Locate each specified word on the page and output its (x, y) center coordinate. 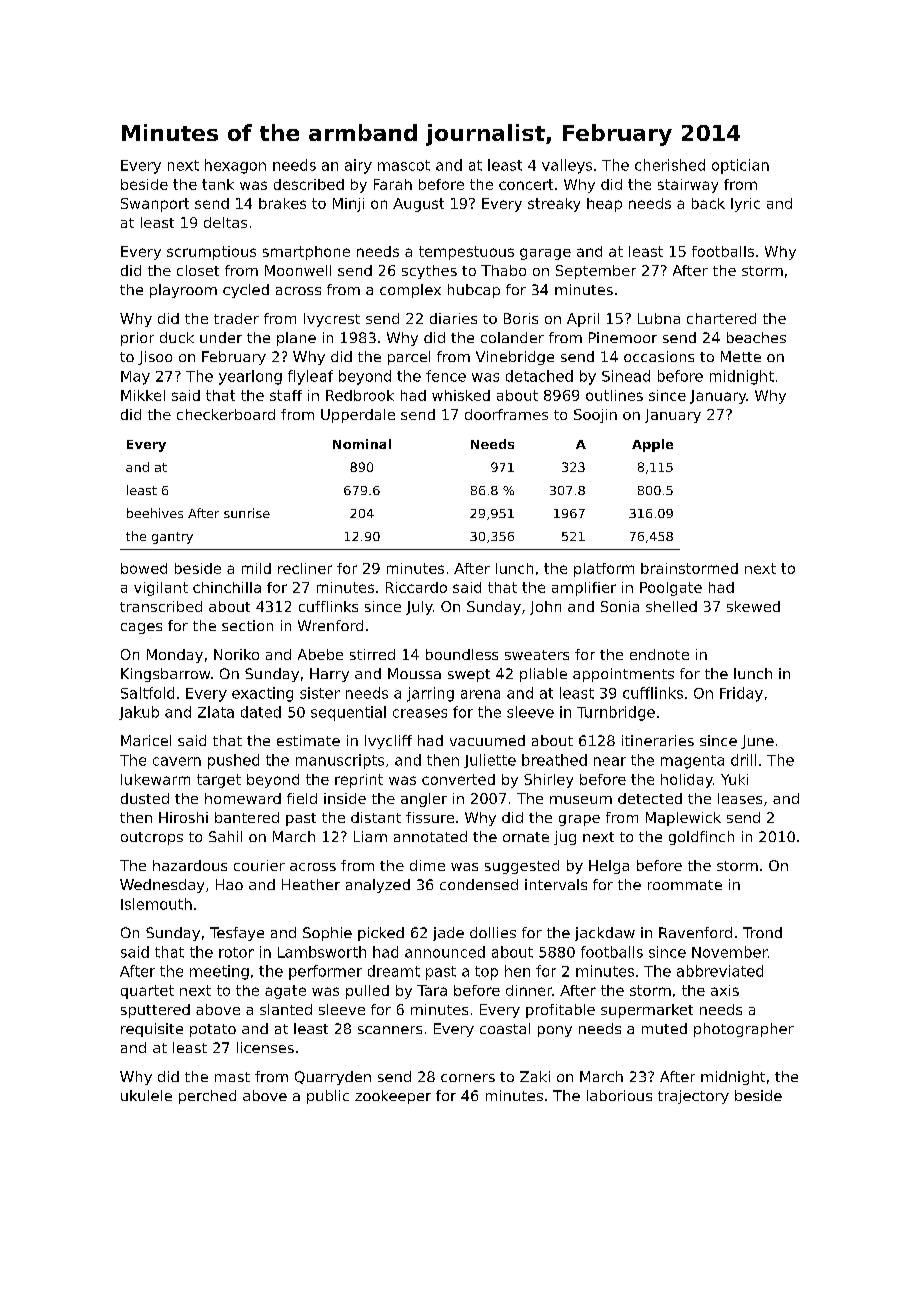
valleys (567, 166)
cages (141, 628)
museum (581, 800)
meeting (219, 972)
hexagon (235, 166)
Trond (762, 932)
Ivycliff (388, 742)
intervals (556, 884)
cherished (670, 165)
